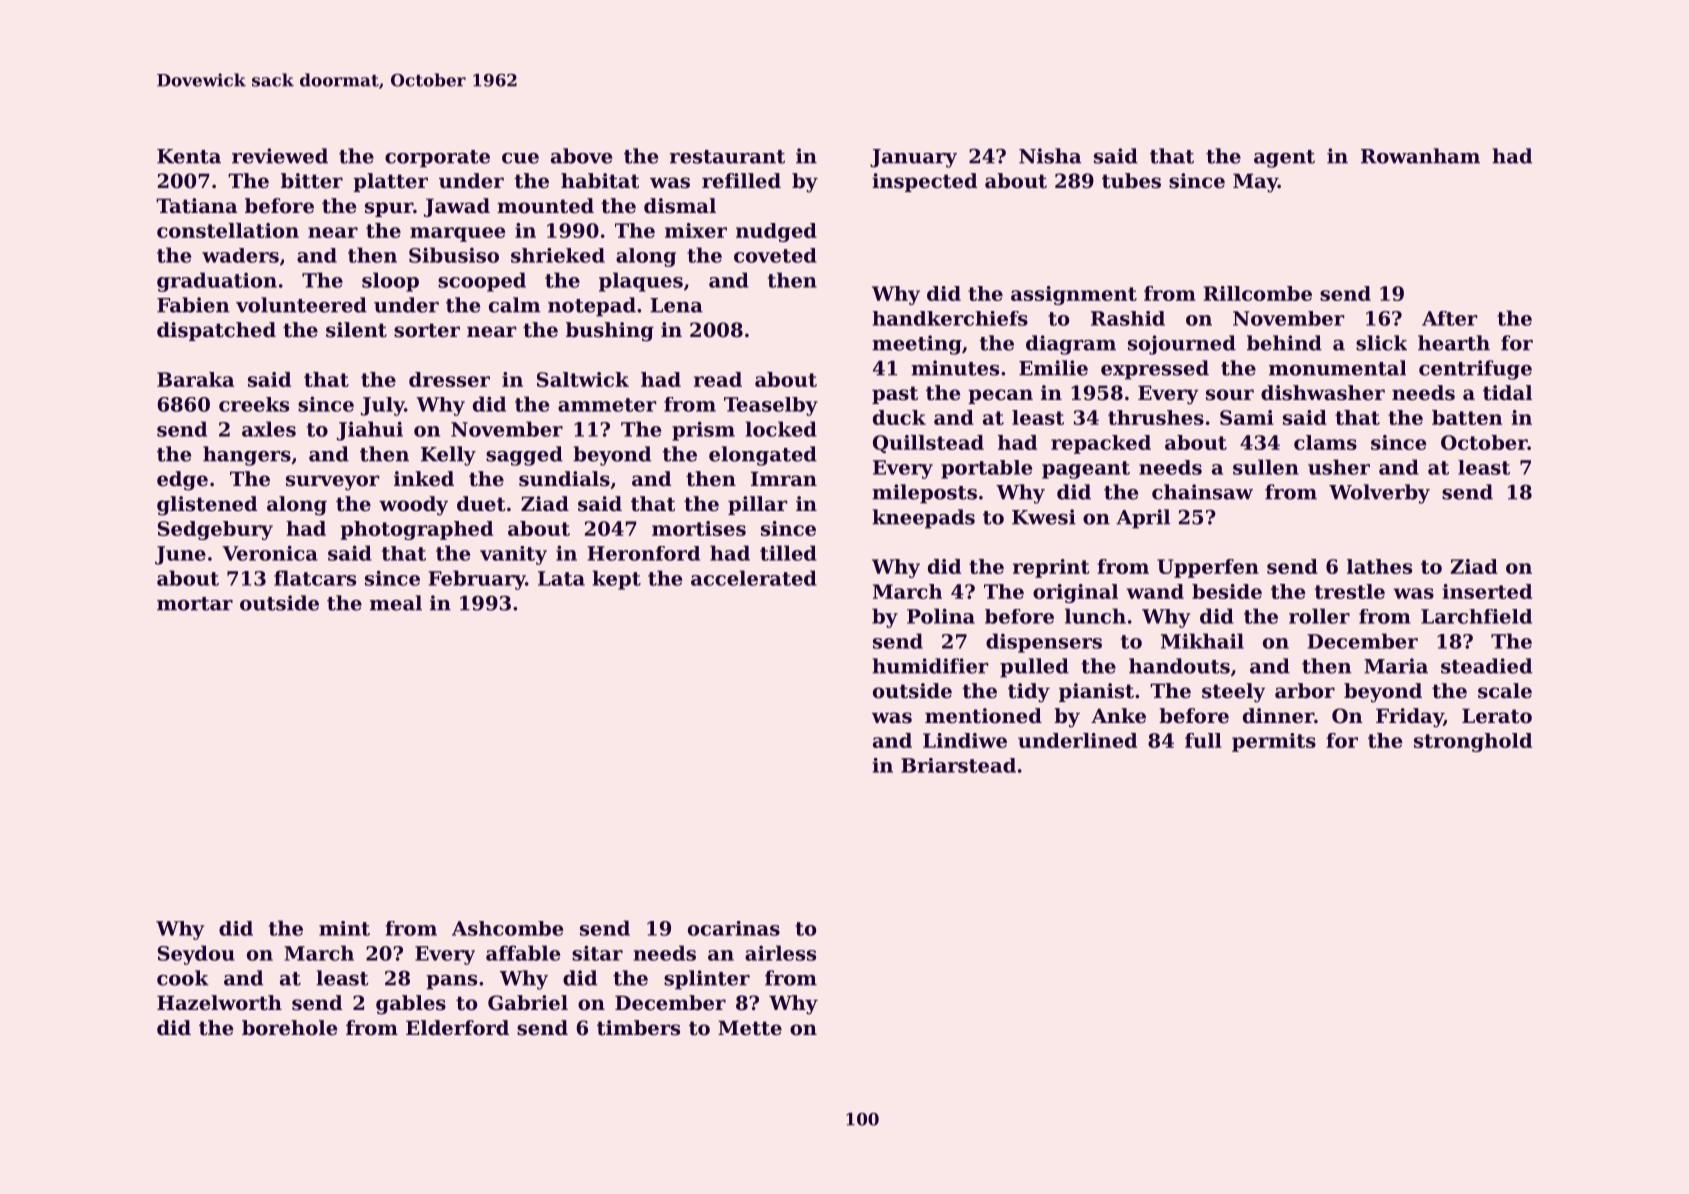 The height and width of the page is (1194, 1689). What do you see at coordinates (776, 232) in the page?
I see `nudged` at bounding box center [776, 232].
